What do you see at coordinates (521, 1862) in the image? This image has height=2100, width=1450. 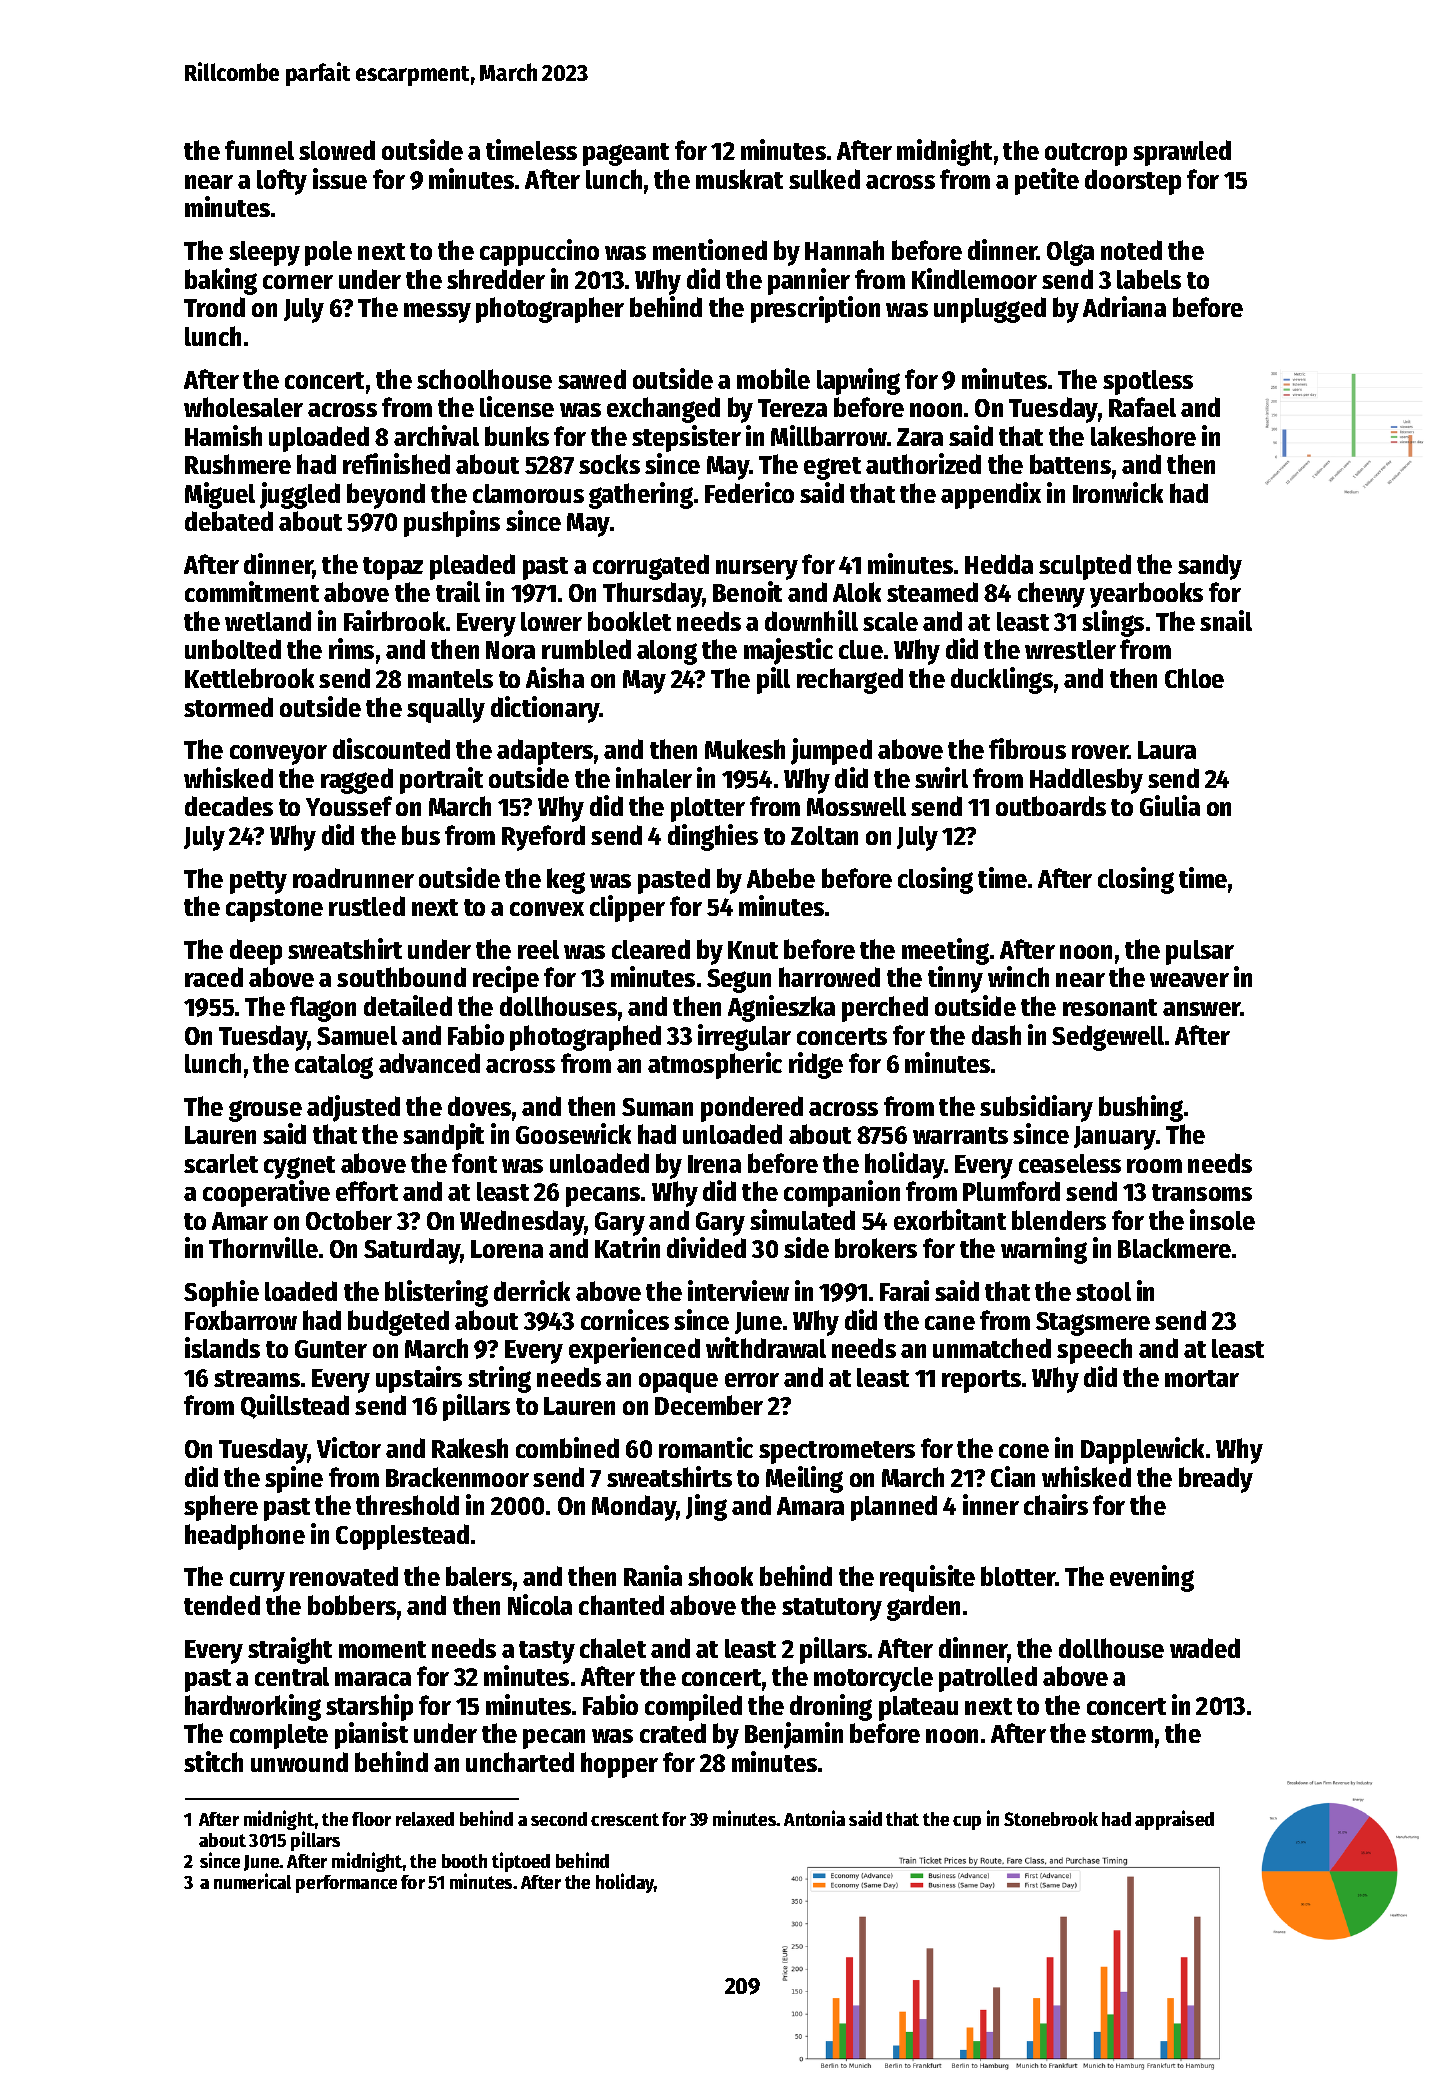 I see `tiptoed` at bounding box center [521, 1862].
